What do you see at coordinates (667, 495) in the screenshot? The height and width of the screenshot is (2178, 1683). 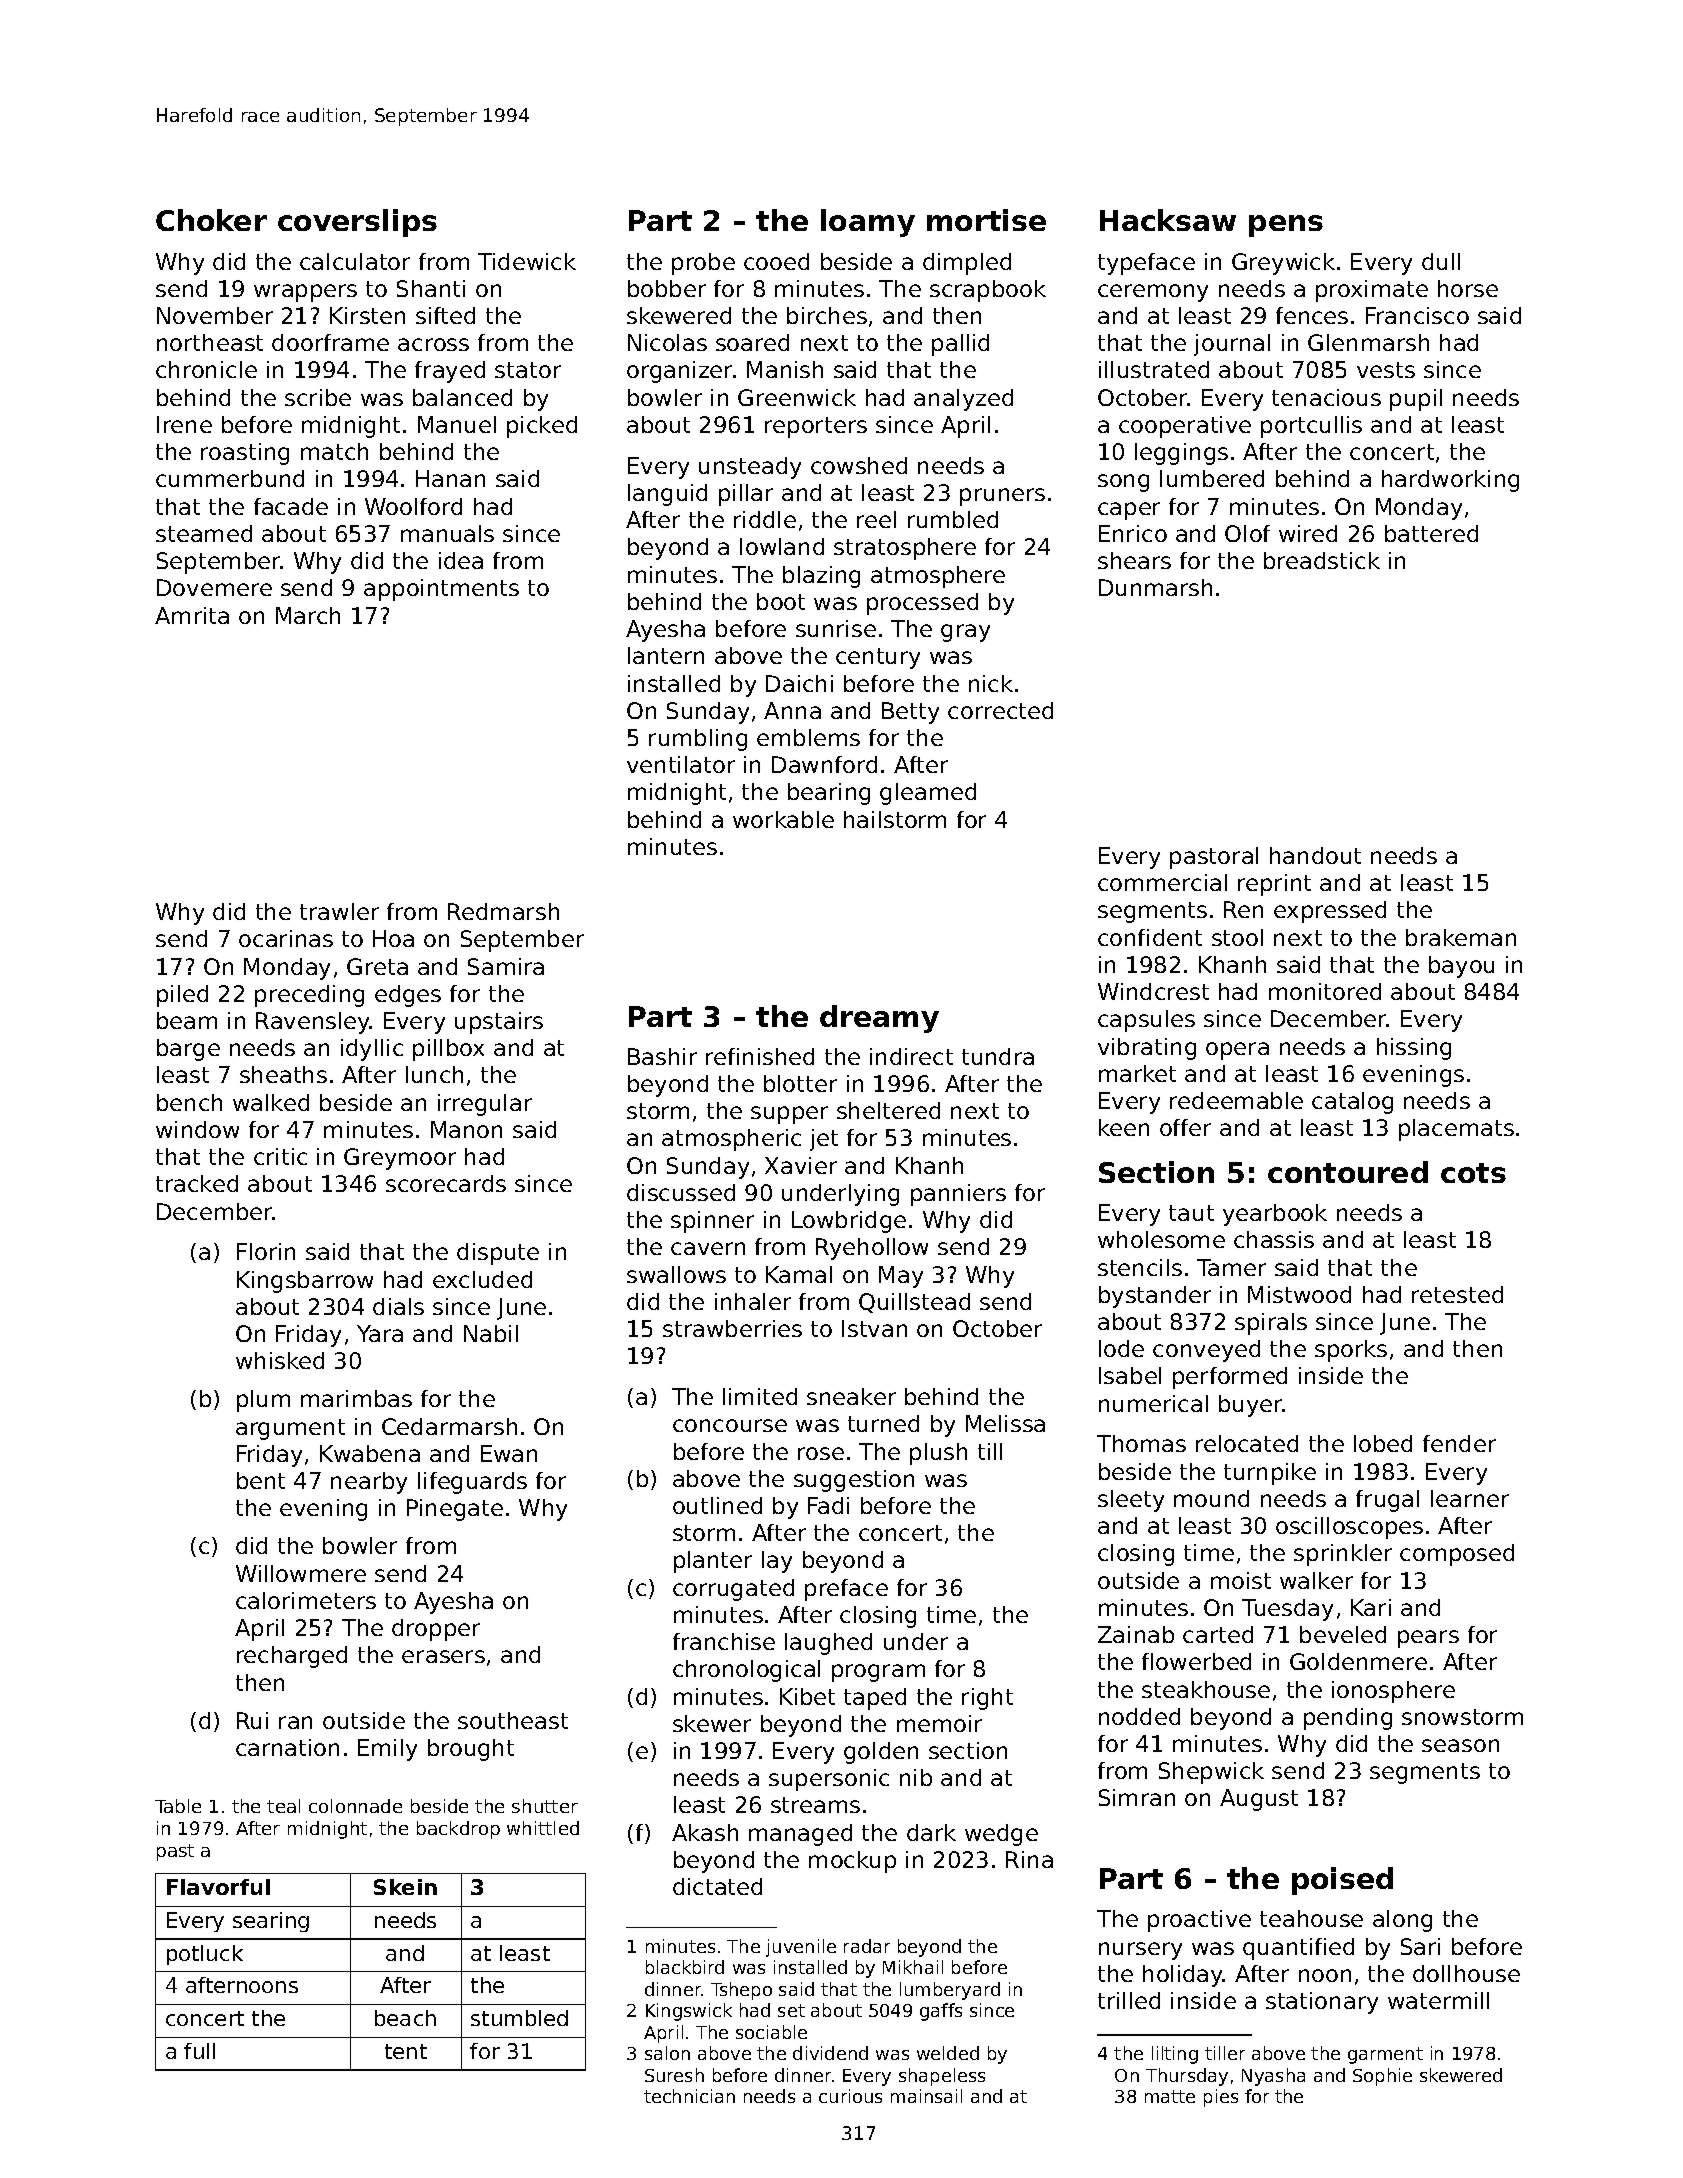 I see `languid` at bounding box center [667, 495].
